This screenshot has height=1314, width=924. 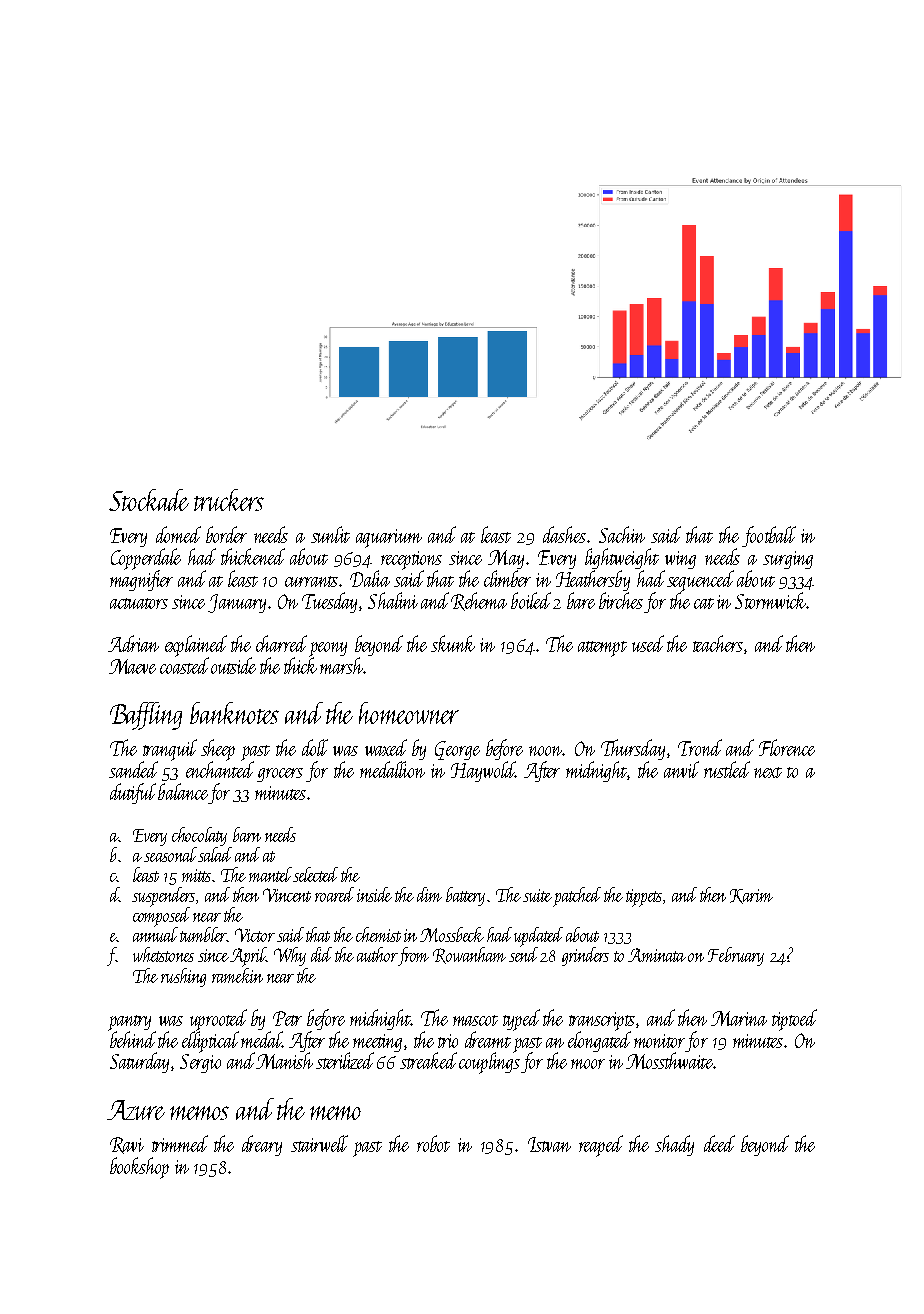 What do you see at coordinates (389, 538) in the screenshot?
I see `aquarium` at bounding box center [389, 538].
